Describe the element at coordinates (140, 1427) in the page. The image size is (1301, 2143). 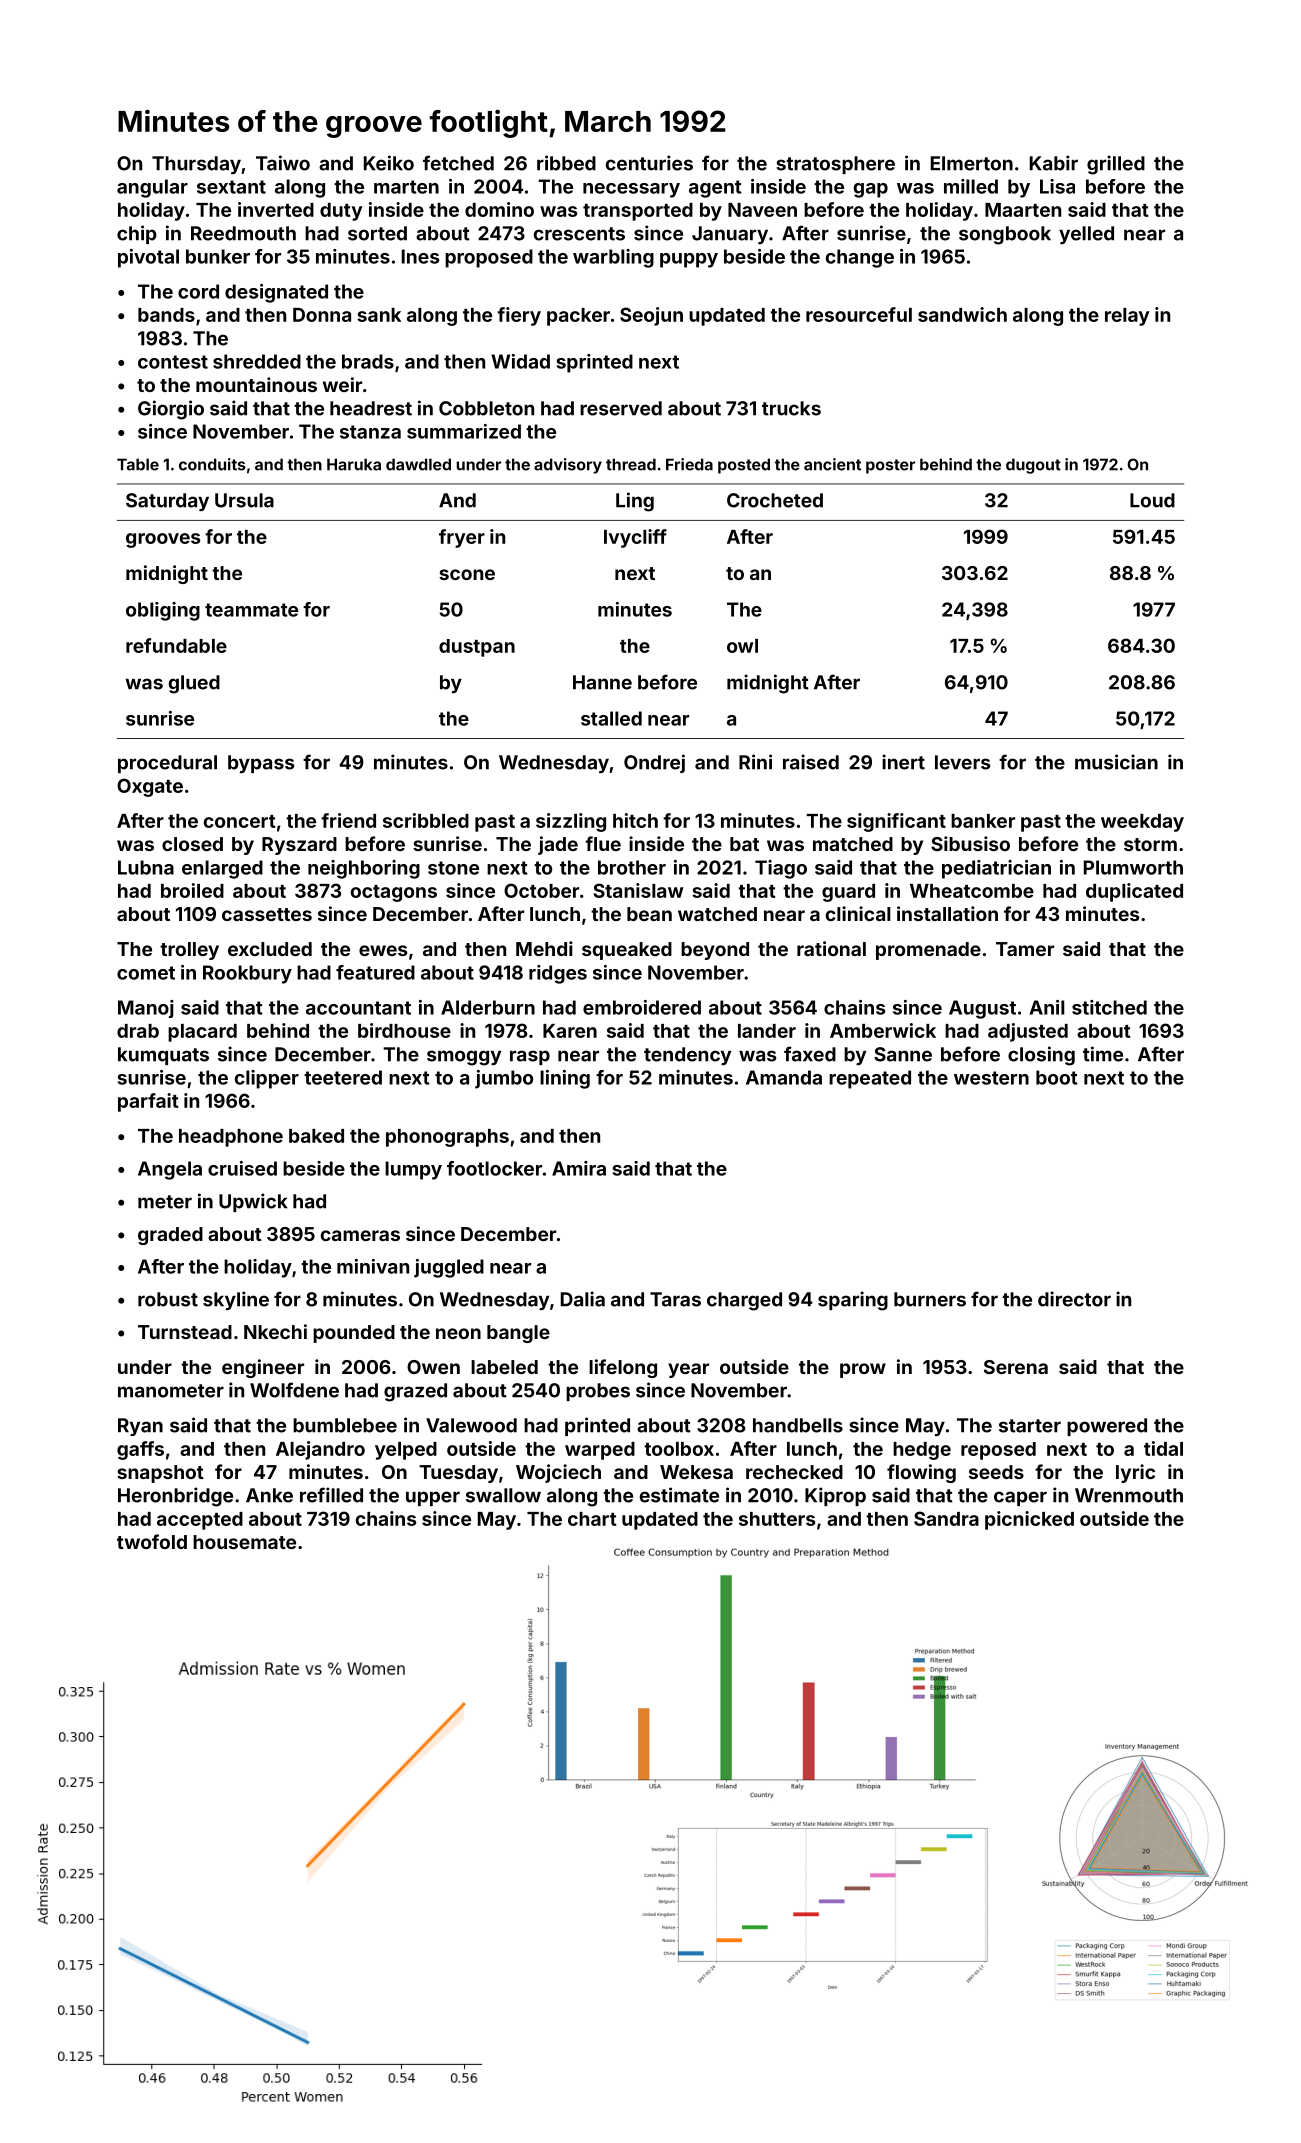
I see `Ryan` at that location.
